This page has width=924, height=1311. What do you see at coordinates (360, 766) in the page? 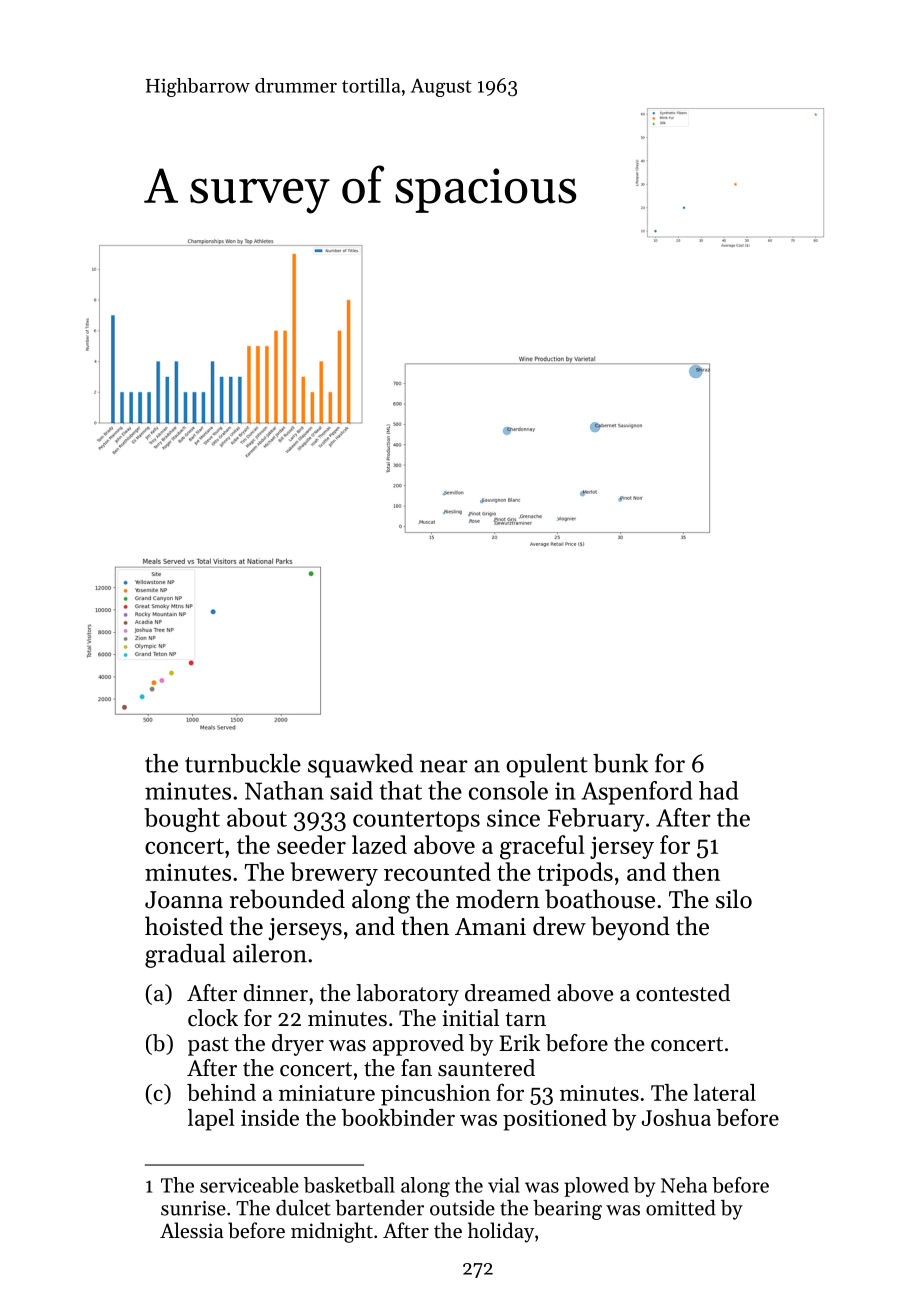
I see `squawked` at bounding box center [360, 766].
